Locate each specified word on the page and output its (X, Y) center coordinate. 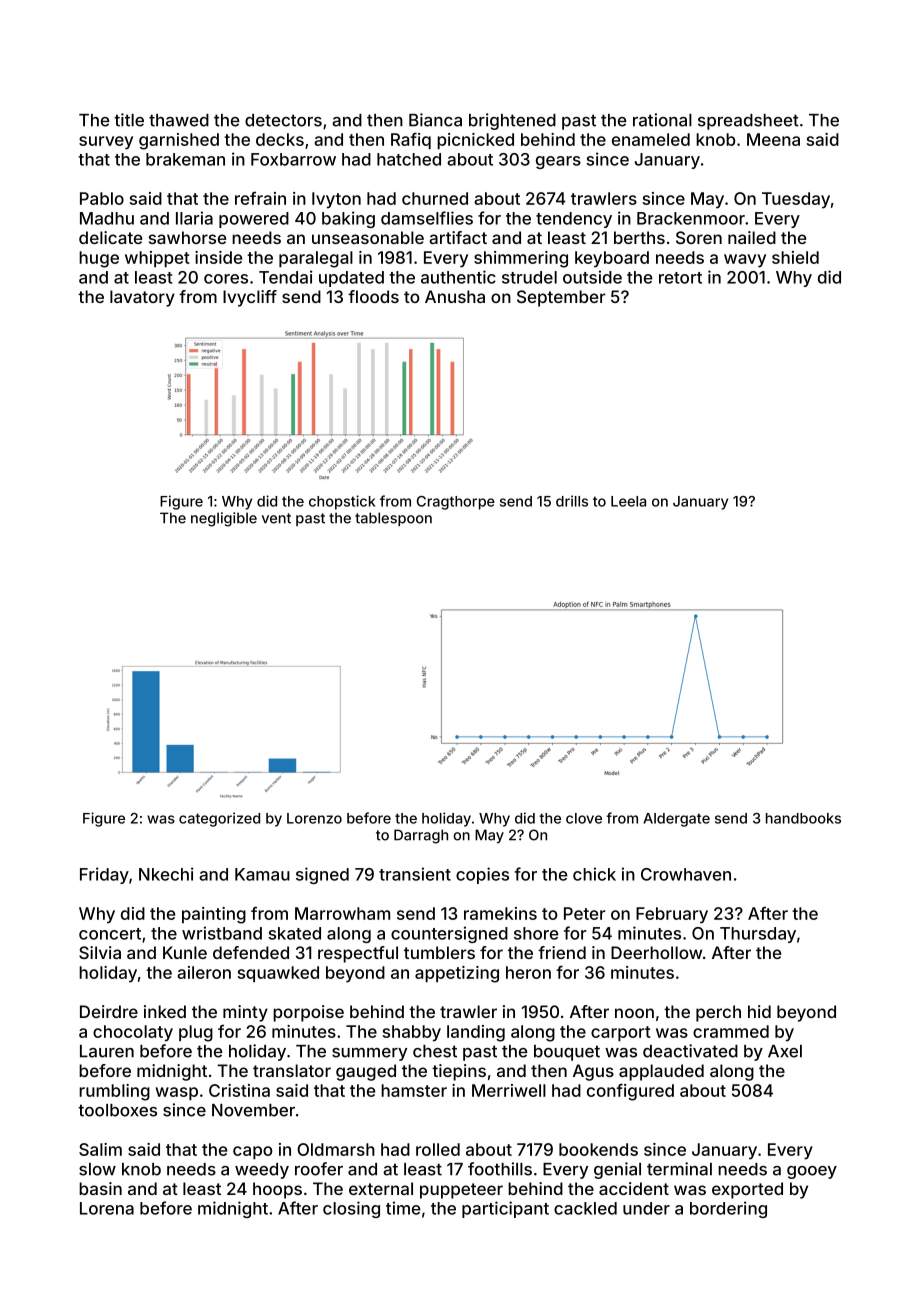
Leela (628, 501)
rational (662, 120)
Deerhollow (656, 952)
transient (415, 874)
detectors (283, 120)
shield (795, 257)
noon (634, 1013)
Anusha (455, 296)
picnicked (475, 141)
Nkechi (166, 874)
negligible (224, 519)
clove (584, 818)
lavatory (142, 298)
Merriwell (509, 1090)
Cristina (239, 1090)
